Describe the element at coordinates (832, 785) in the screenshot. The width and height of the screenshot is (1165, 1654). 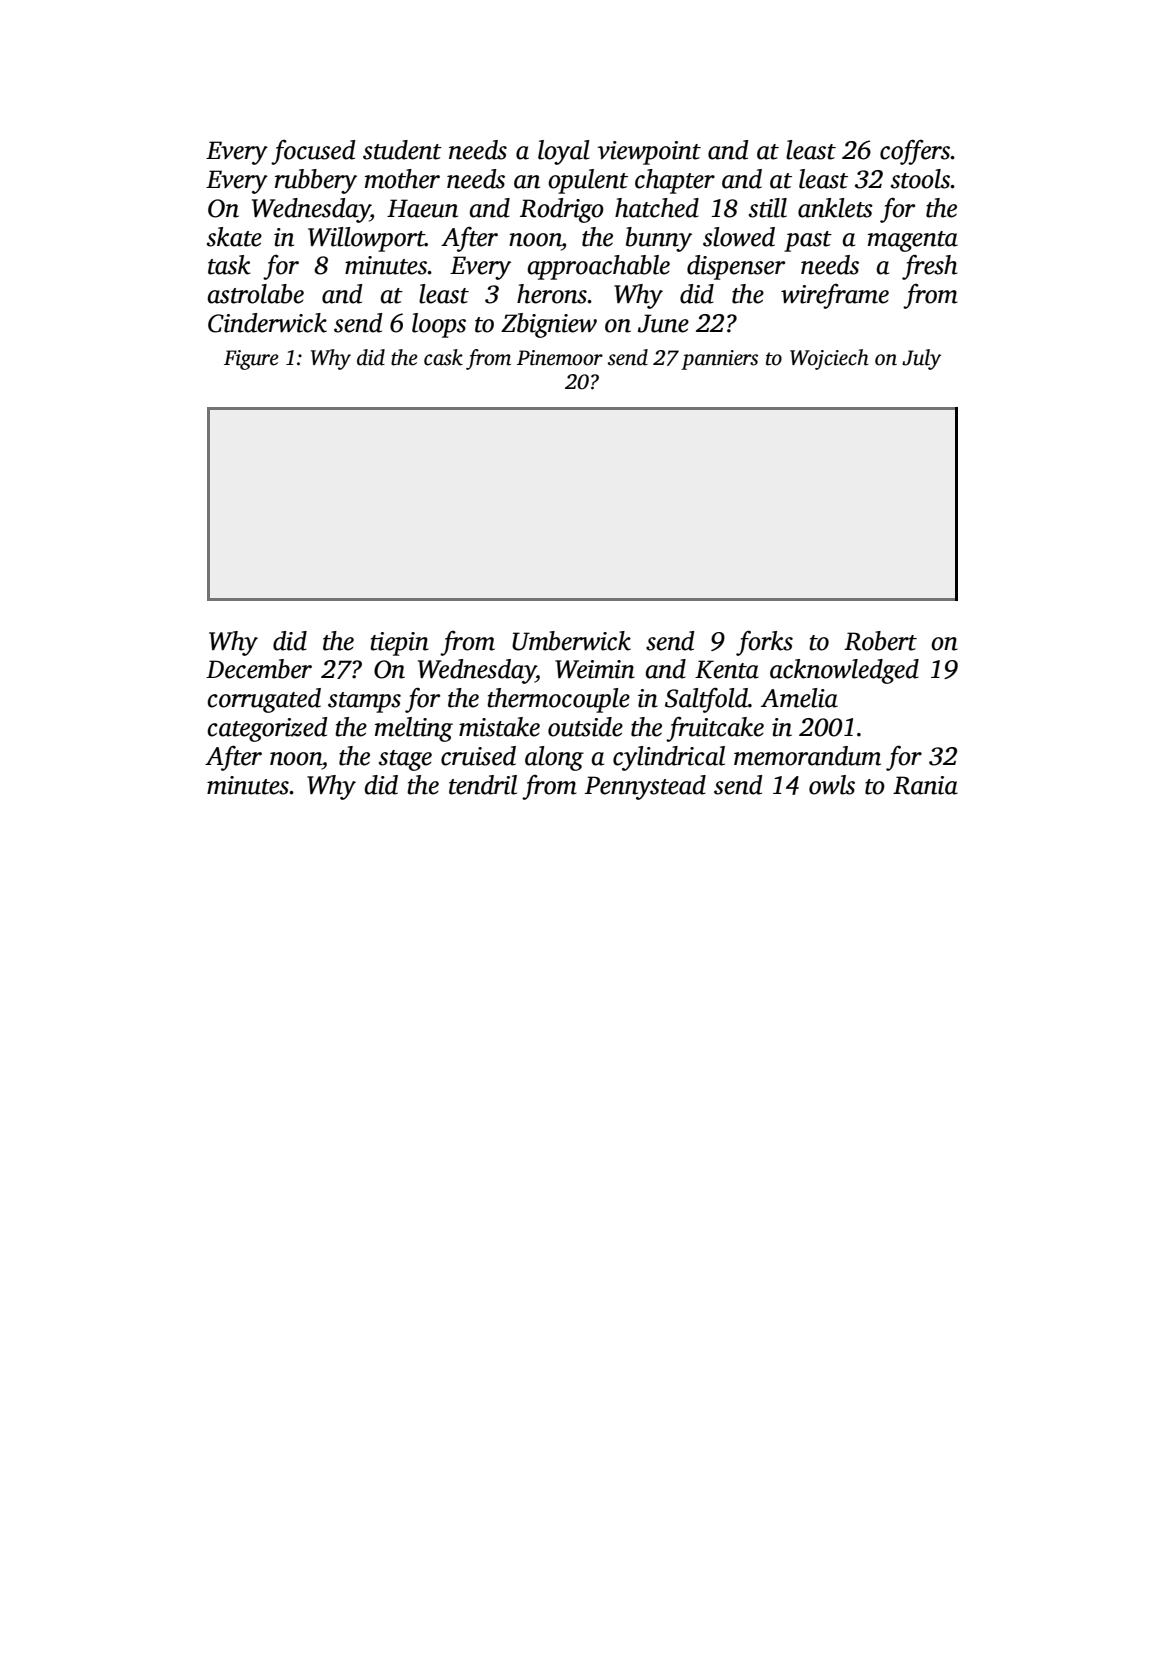
I see `owls` at that location.
